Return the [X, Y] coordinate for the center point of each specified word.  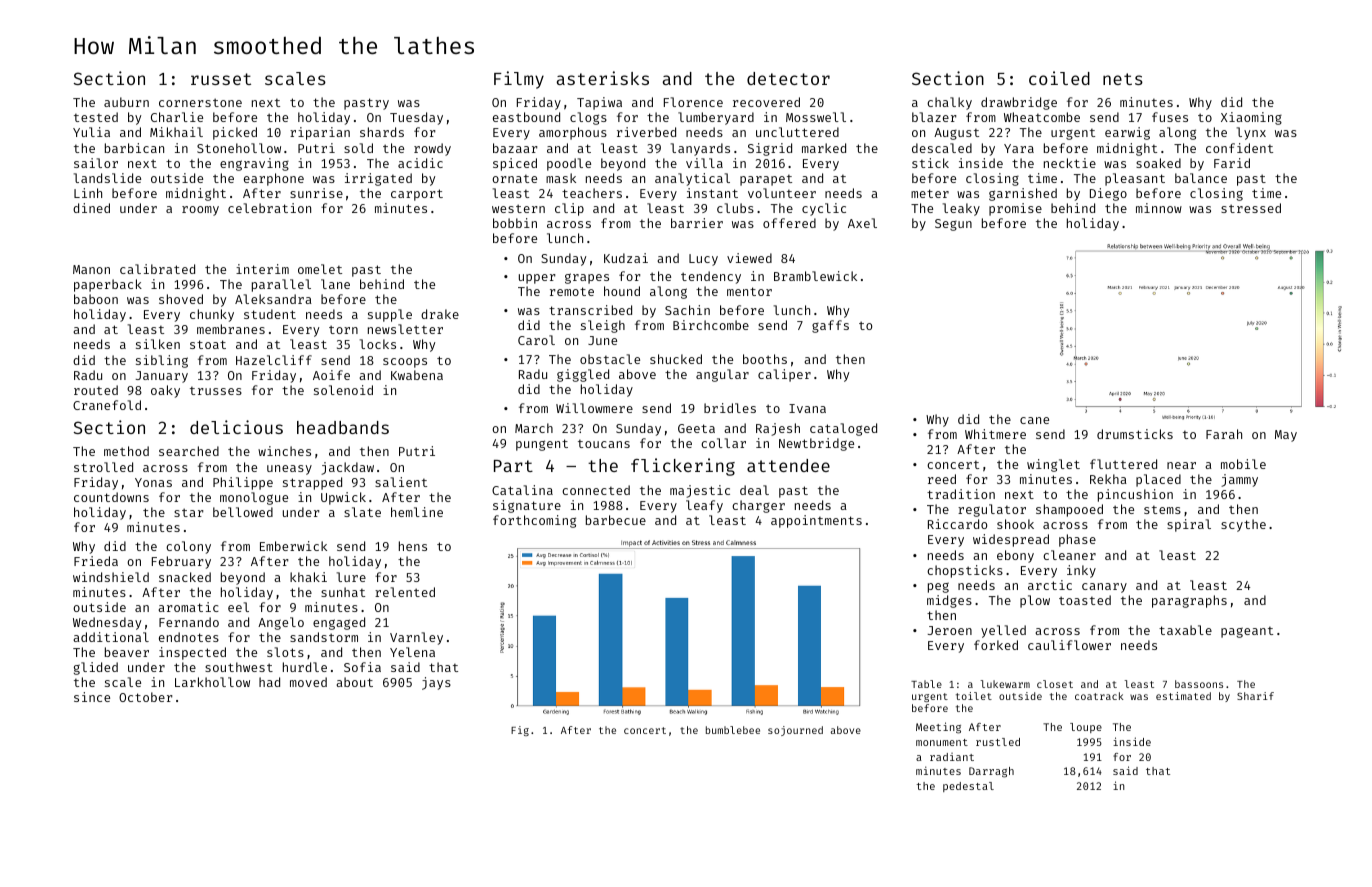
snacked [185, 577]
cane [1034, 420]
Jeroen [950, 630]
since [92, 697]
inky [1081, 571]
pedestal [968, 787]
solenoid [343, 390]
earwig [1127, 133]
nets [1123, 79]
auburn [126, 102]
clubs [735, 208]
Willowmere [594, 408]
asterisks [603, 78]
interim [262, 269]
